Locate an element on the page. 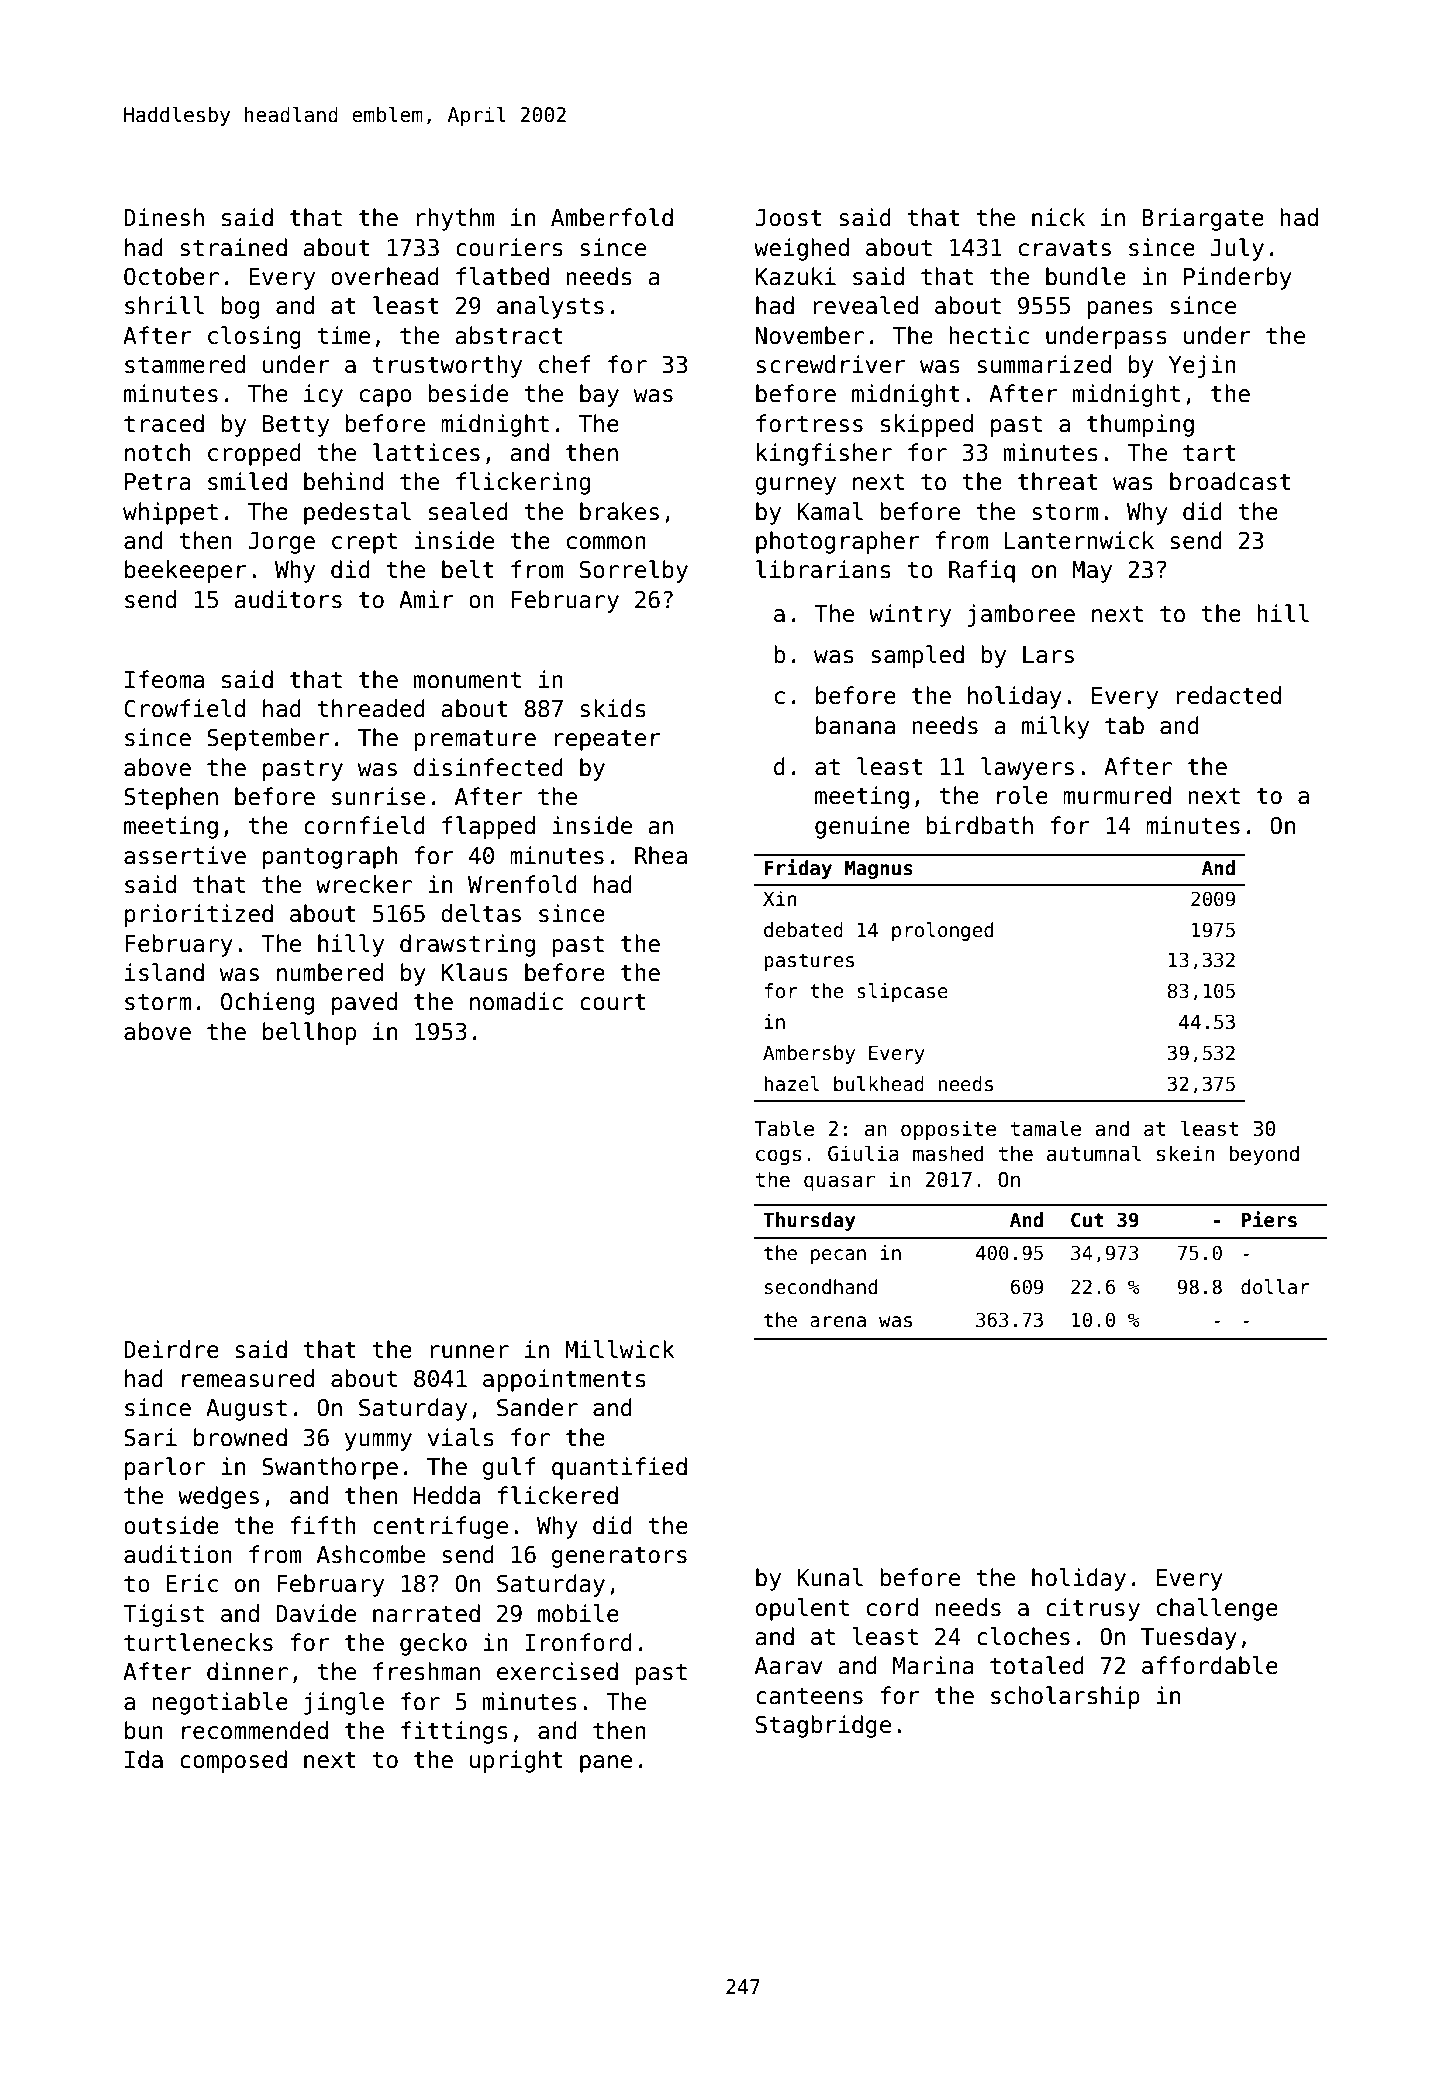 The height and width of the image is (2100, 1450). Stagbridge is located at coordinates (823, 1726).
